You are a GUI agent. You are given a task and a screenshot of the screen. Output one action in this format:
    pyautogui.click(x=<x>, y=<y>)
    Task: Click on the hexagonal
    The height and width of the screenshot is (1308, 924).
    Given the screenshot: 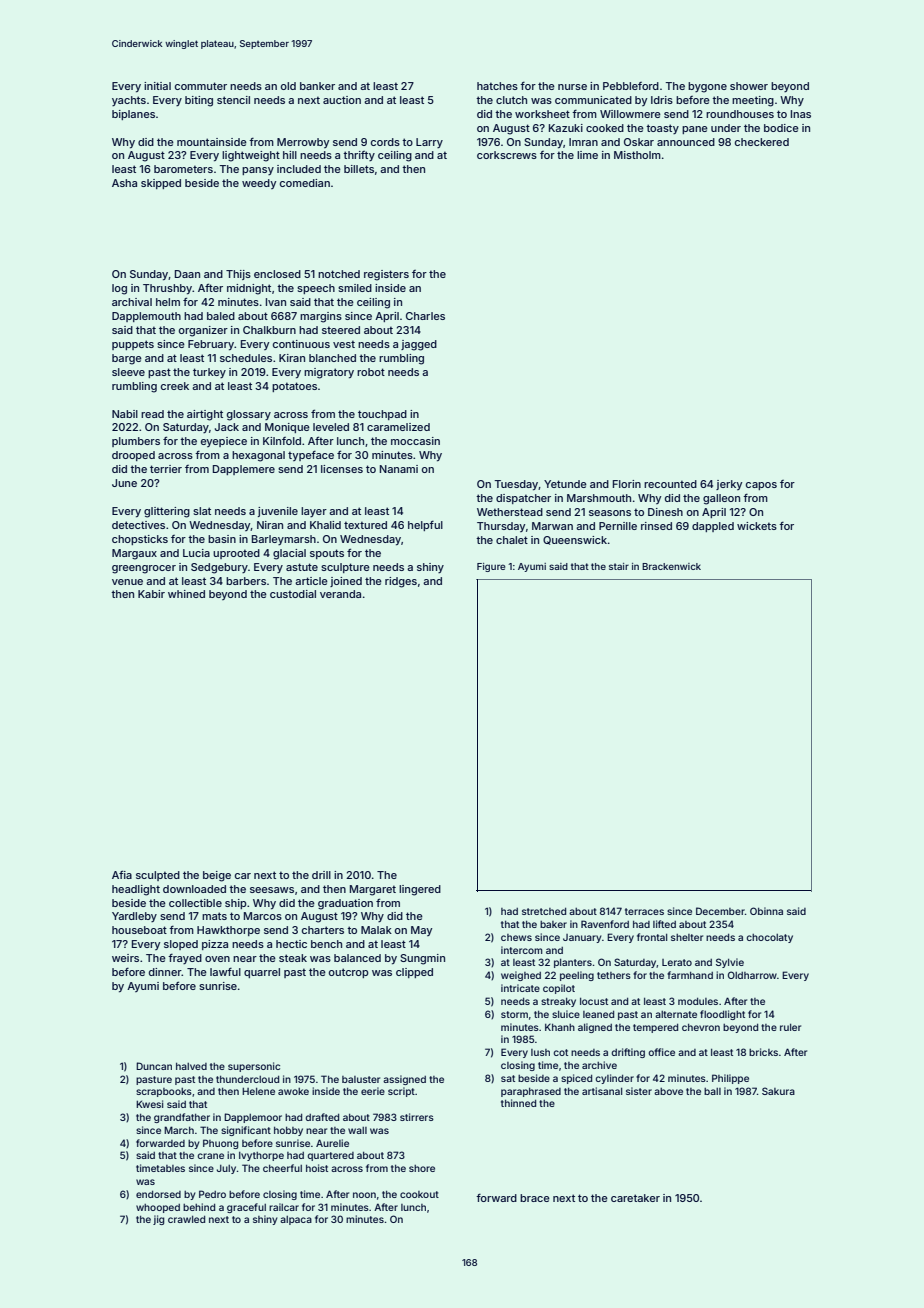 What is the action you would take?
    pyautogui.click(x=258, y=456)
